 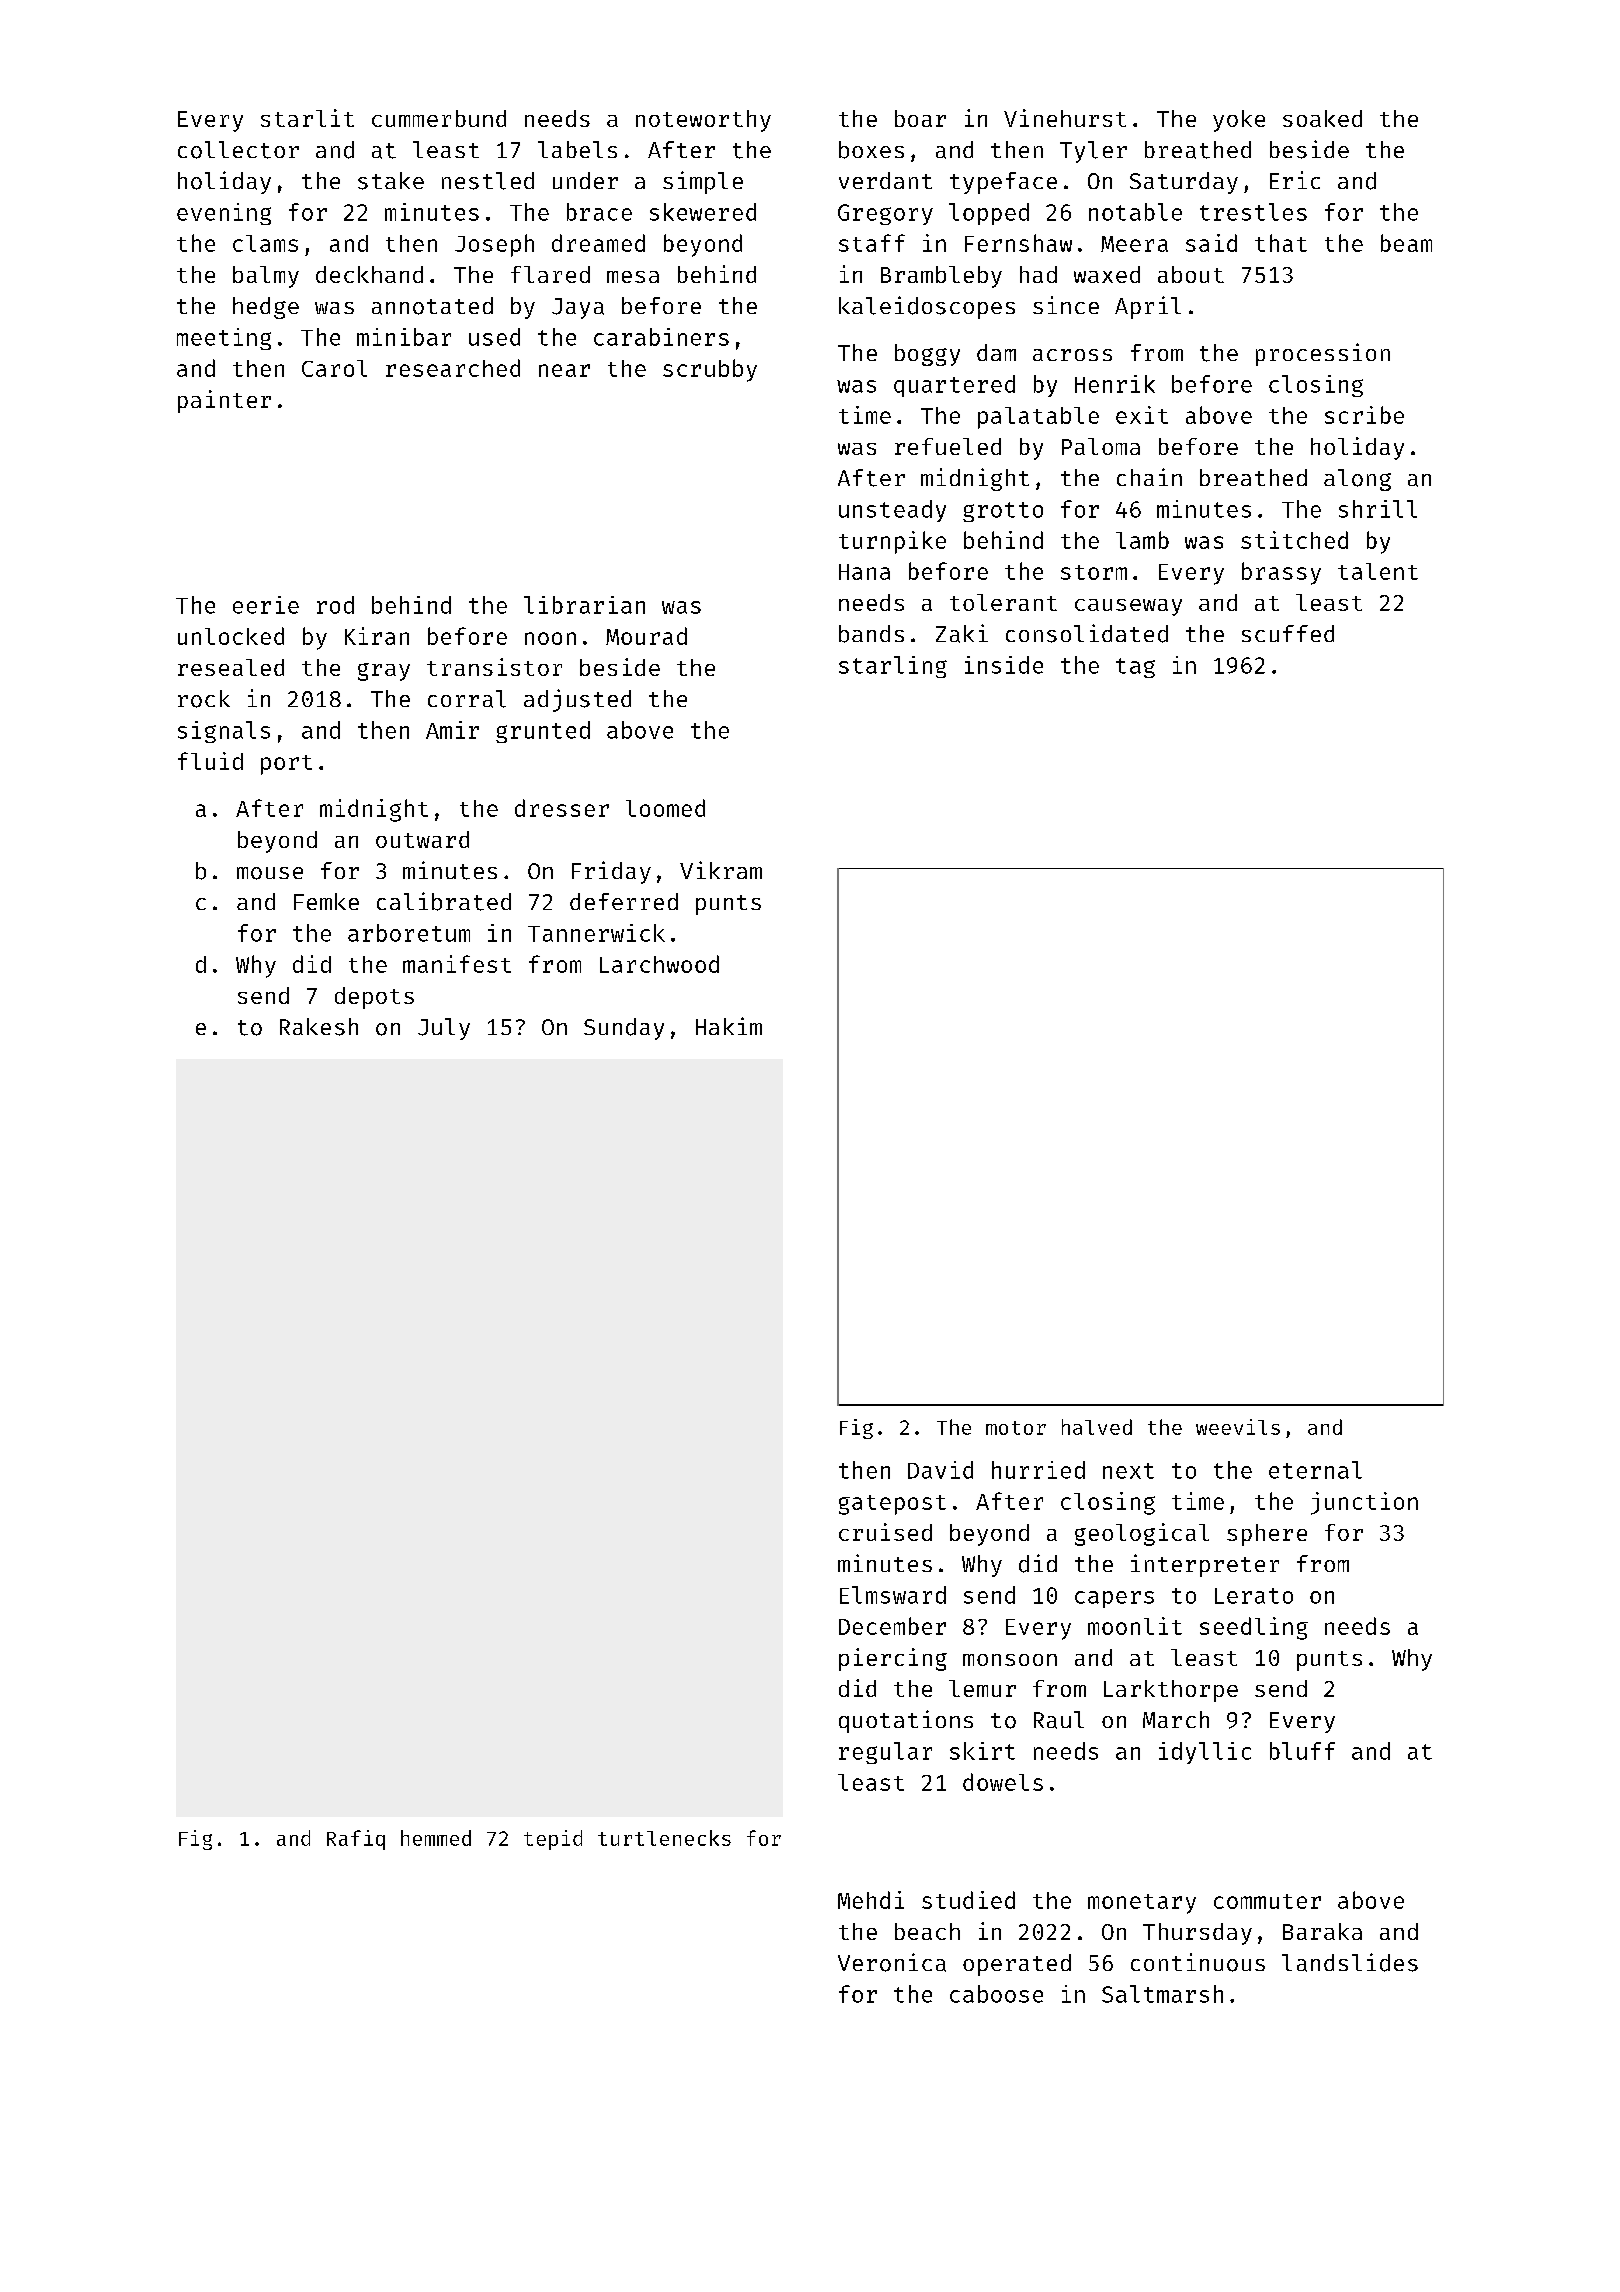 What do you see at coordinates (893, 1659) in the image?
I see `piercing` at bounding box center [893, 1659].
